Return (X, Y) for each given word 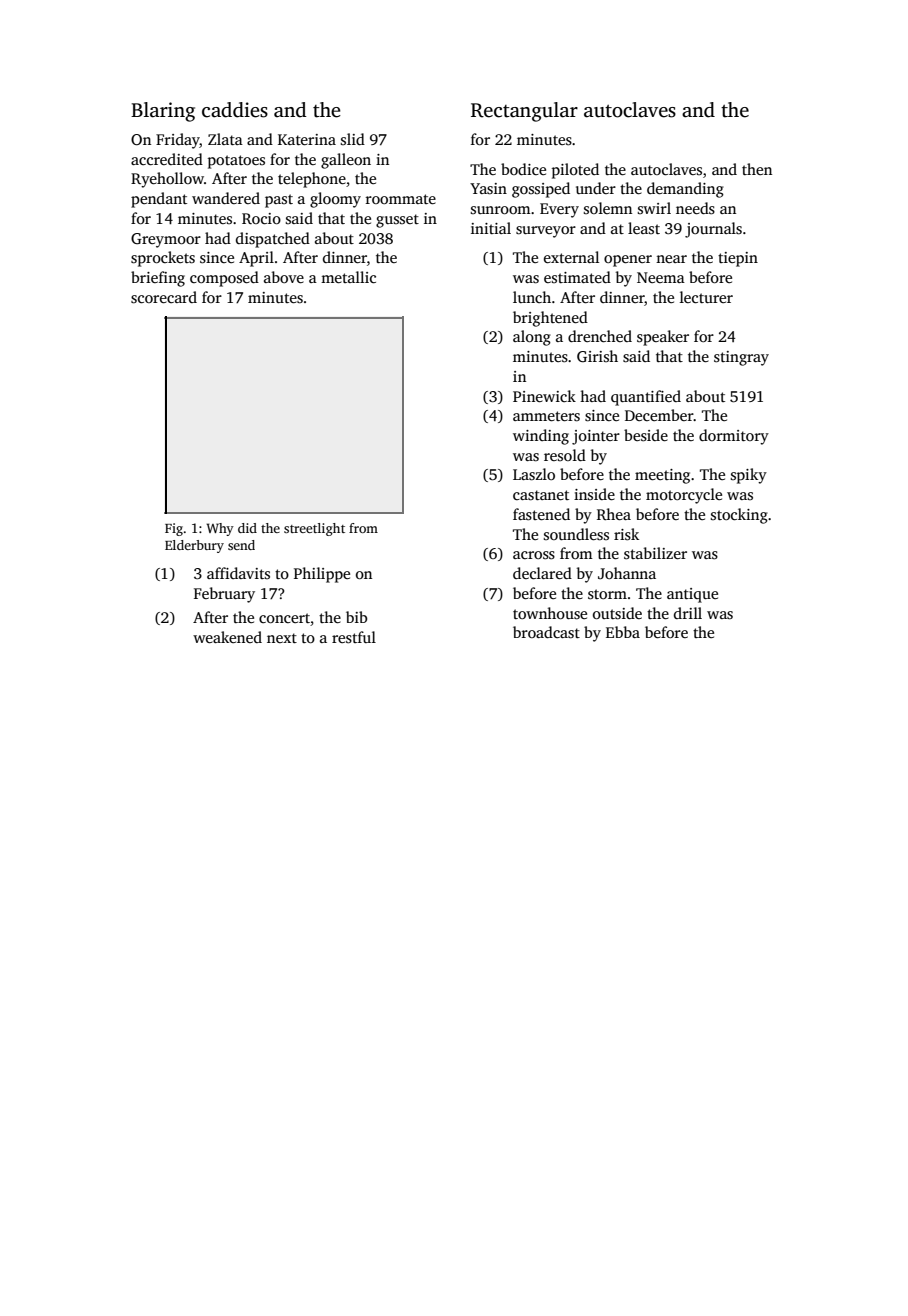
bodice (523, 169)
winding (541, 437)
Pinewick (544, 396)
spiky (749, 476)
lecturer (706, 297)
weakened (227, 637)
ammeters (546, 416)
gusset (397, 221)
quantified (646, 398)
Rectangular (524, 112)
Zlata (225, 139)
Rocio (261, 218)
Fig (174, 529)
